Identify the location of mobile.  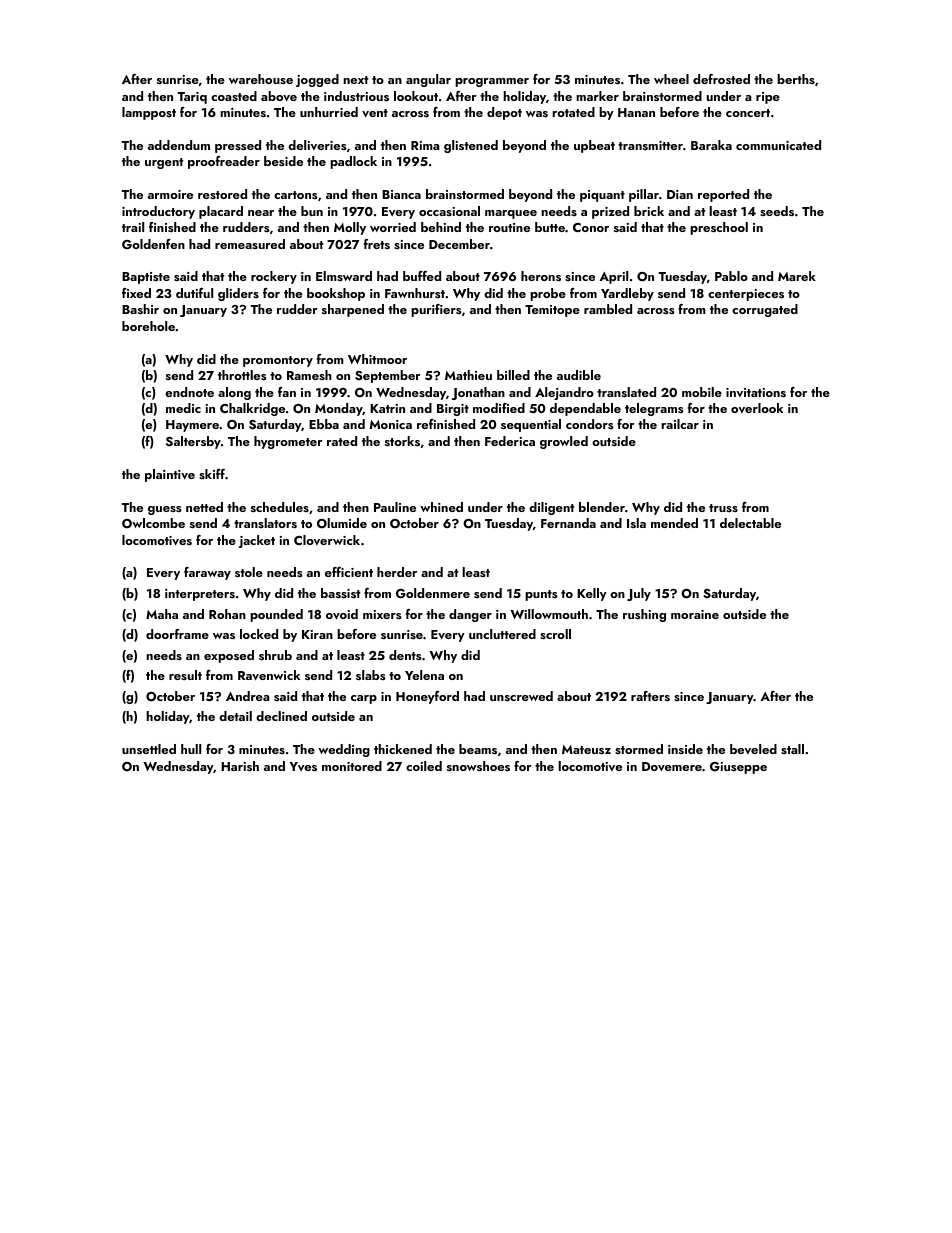
(702, 392).
